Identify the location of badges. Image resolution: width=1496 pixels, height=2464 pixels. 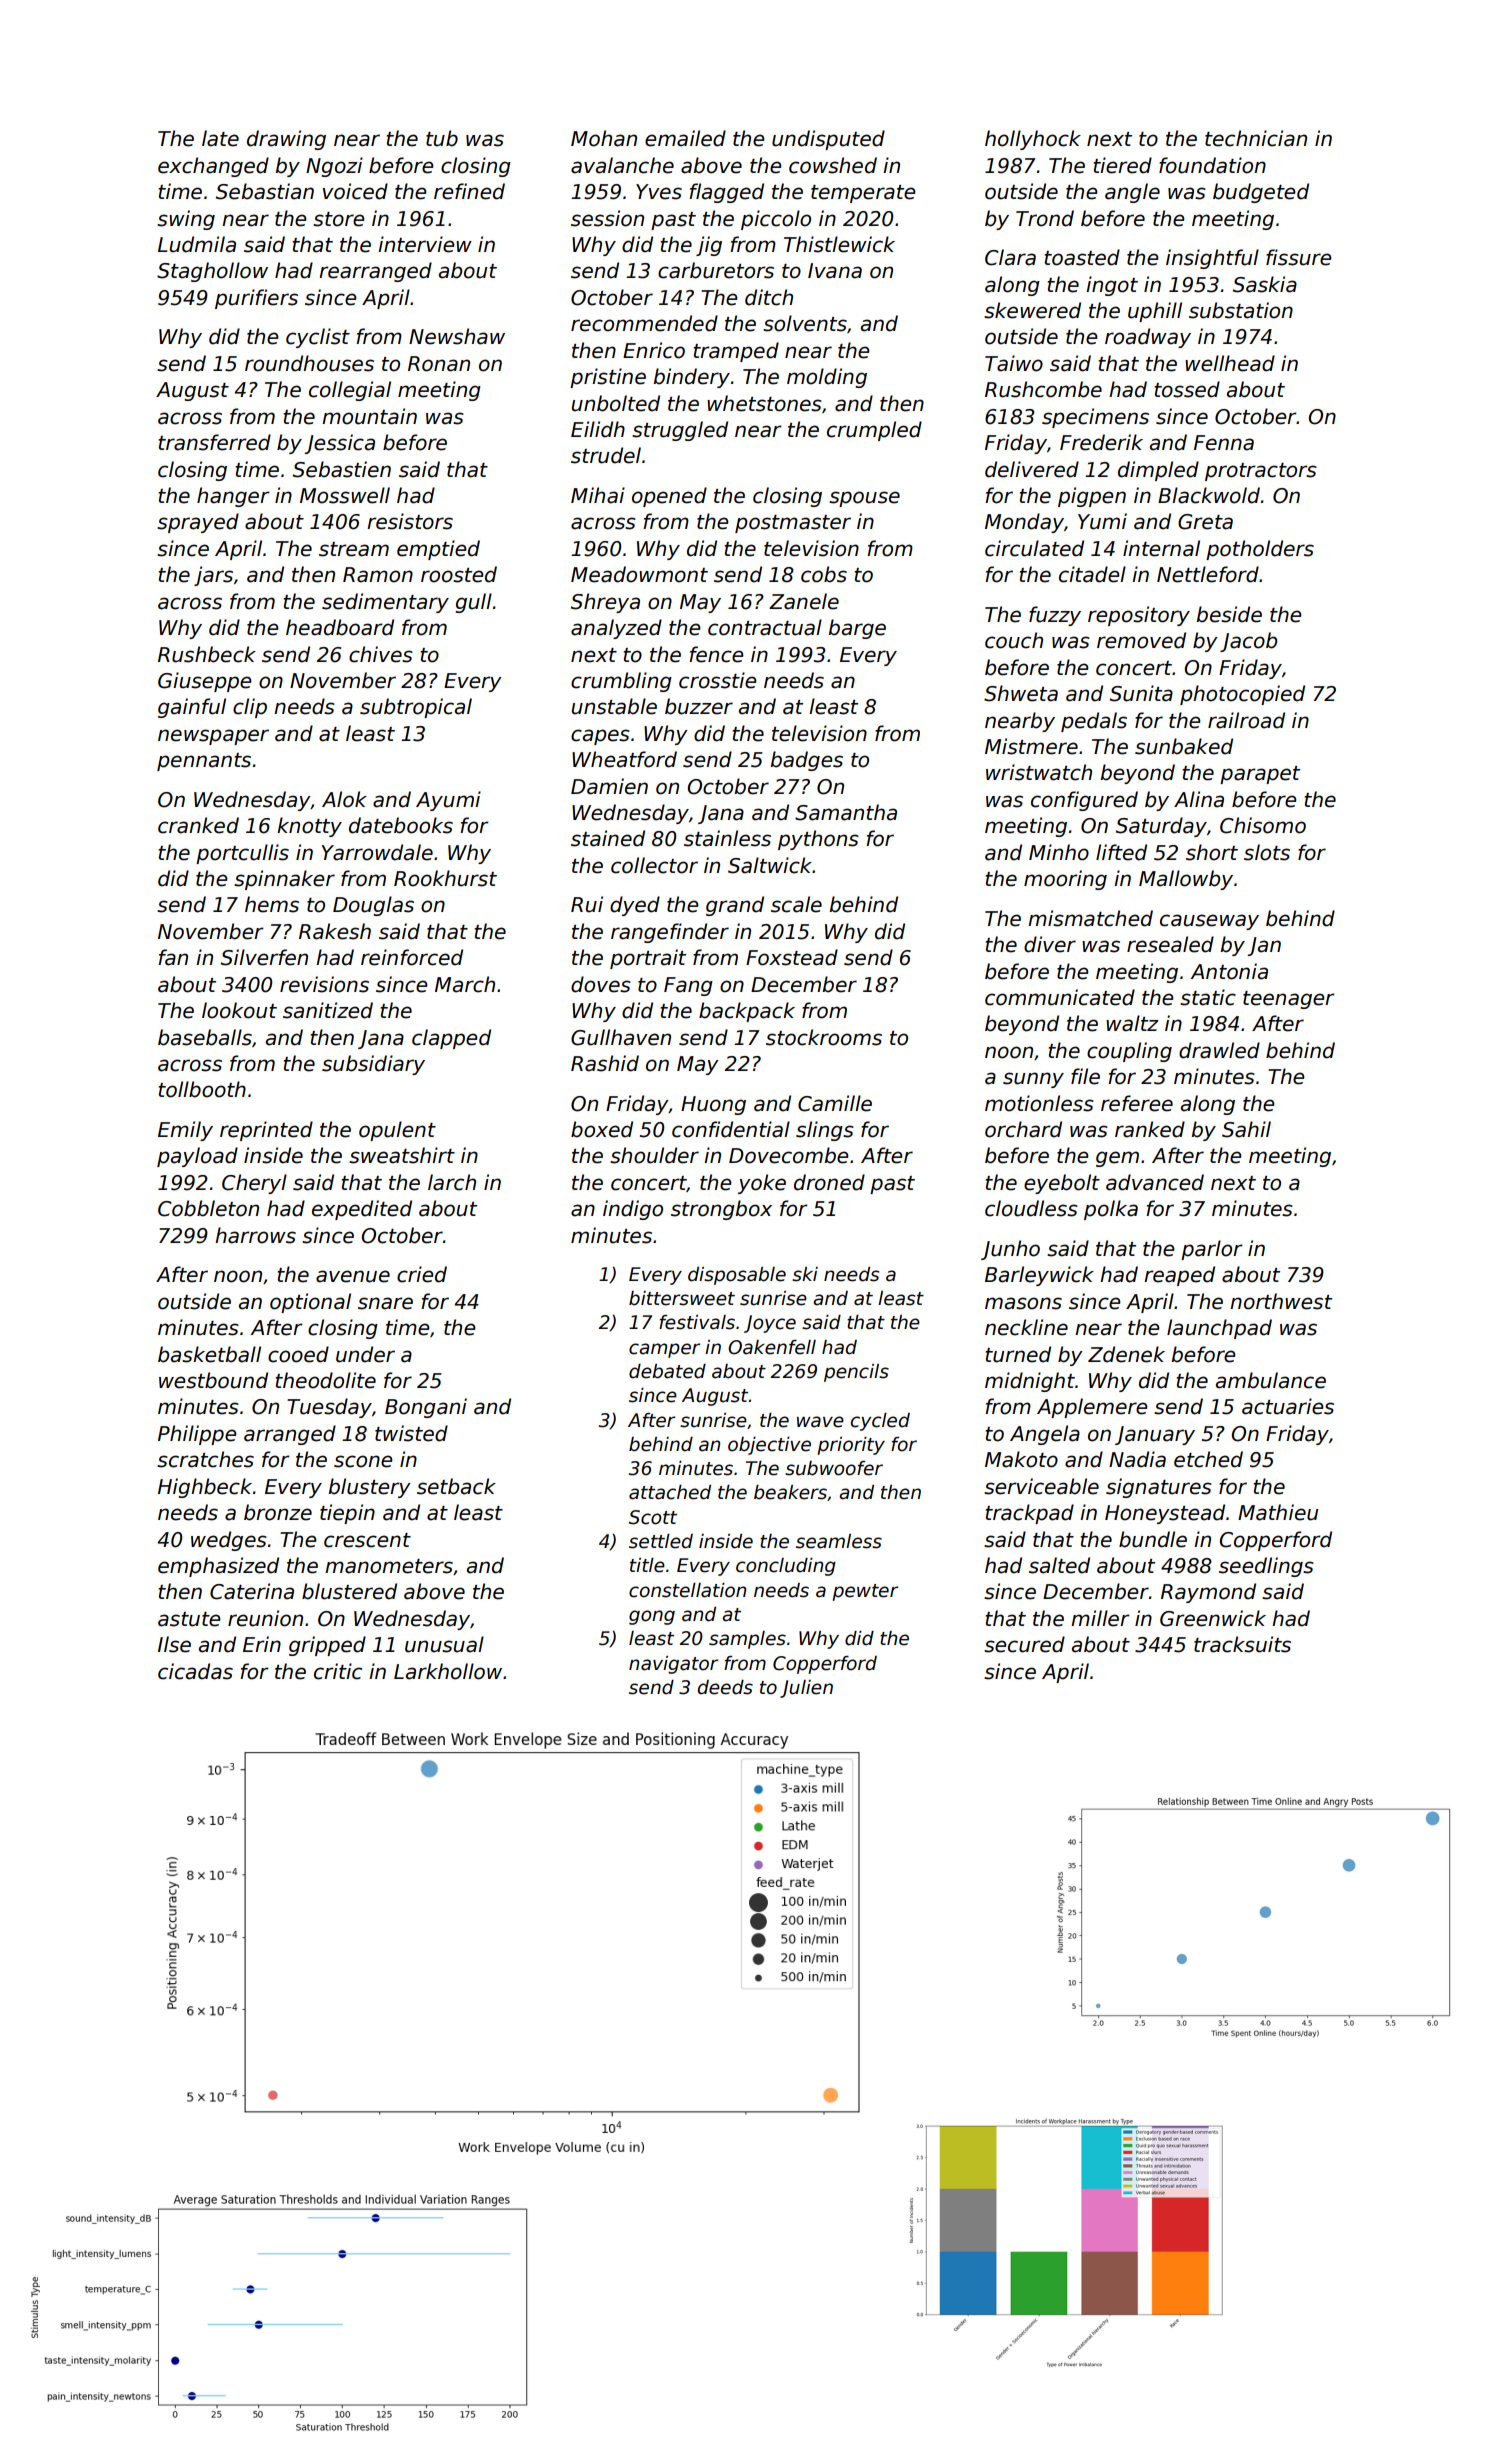
(806, 761).
